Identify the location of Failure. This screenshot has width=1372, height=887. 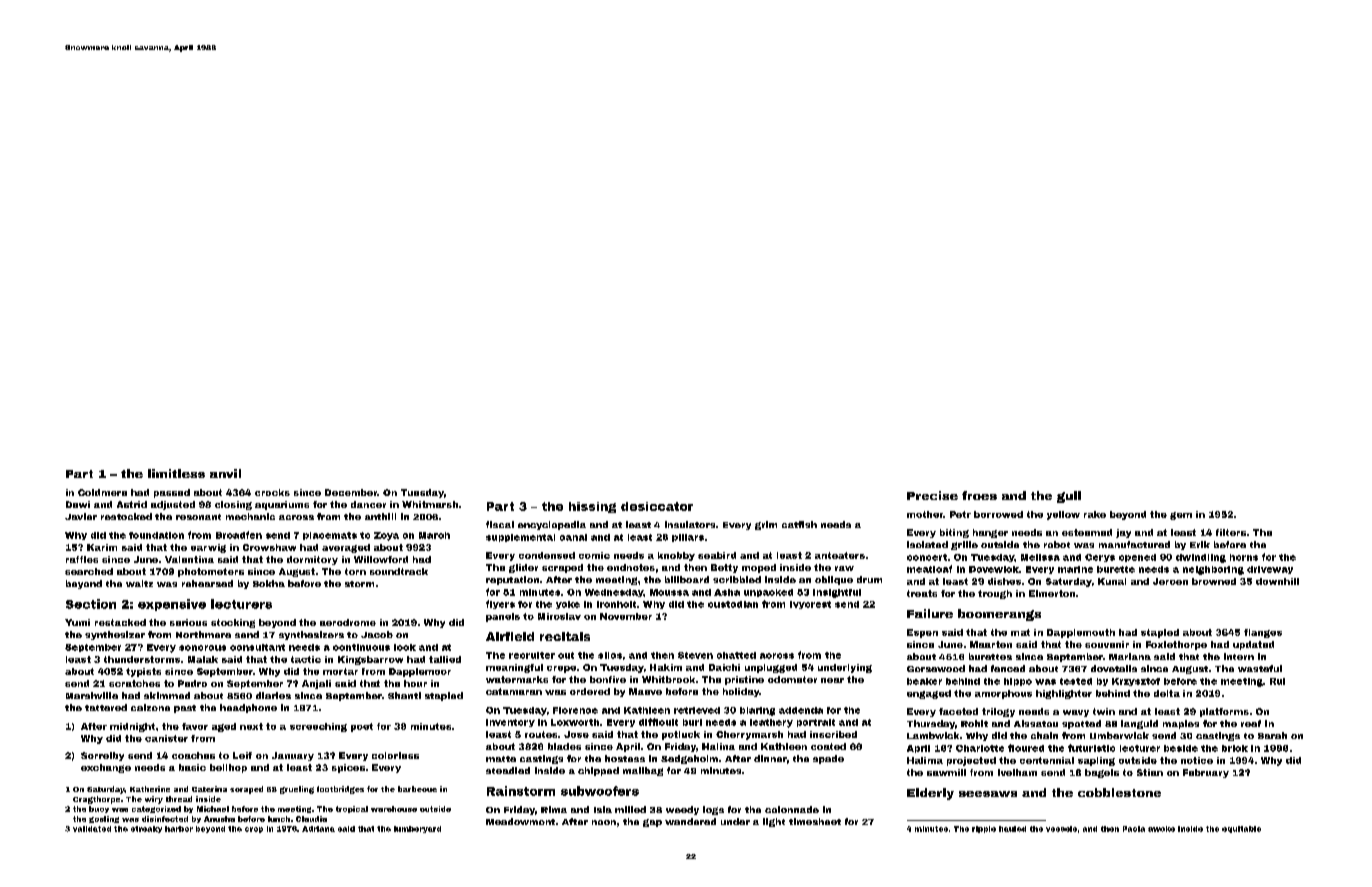
(930, 613).
